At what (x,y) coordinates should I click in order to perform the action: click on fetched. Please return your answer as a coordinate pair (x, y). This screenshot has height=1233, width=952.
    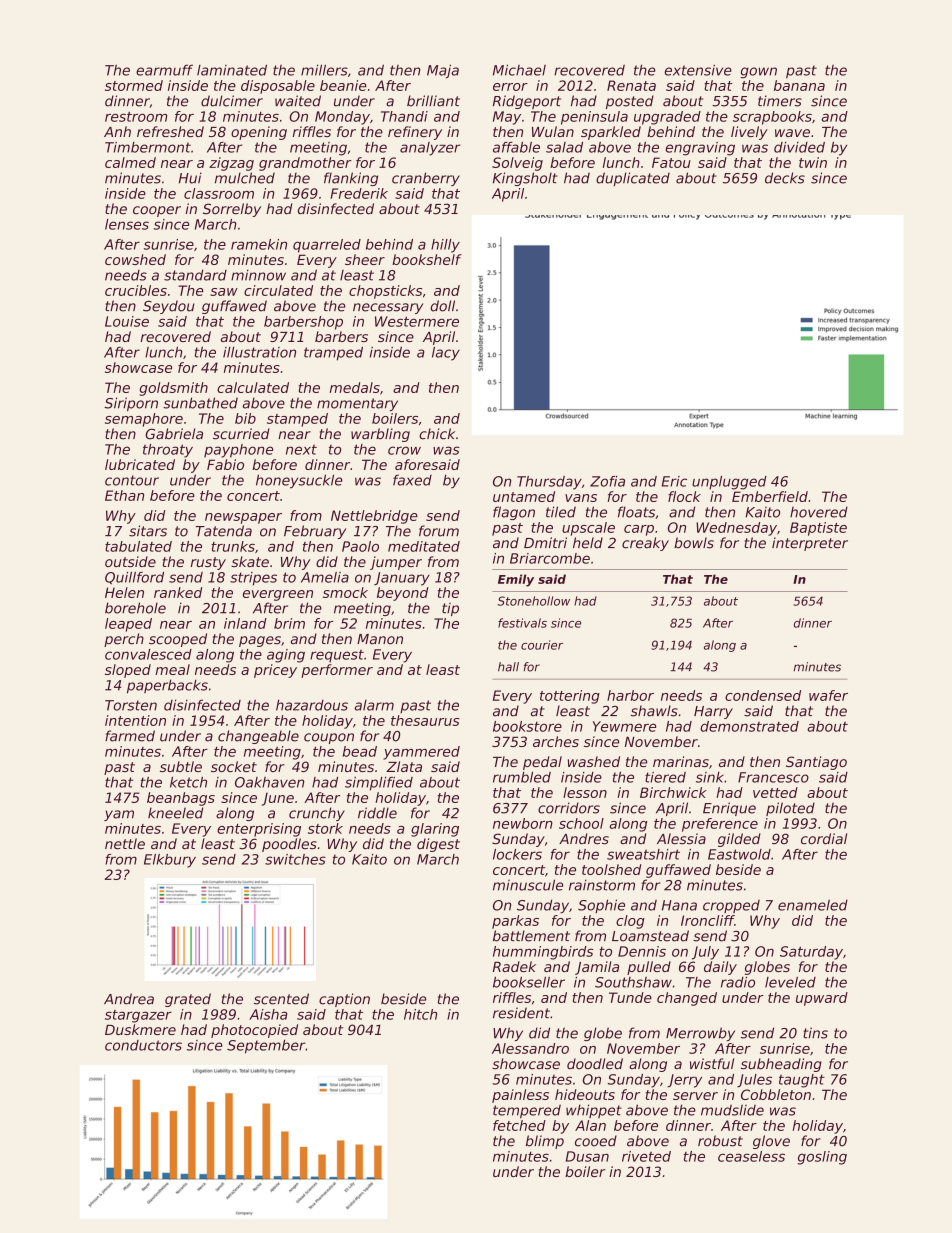
    Looking at the image, I should click on (519, 1125).
